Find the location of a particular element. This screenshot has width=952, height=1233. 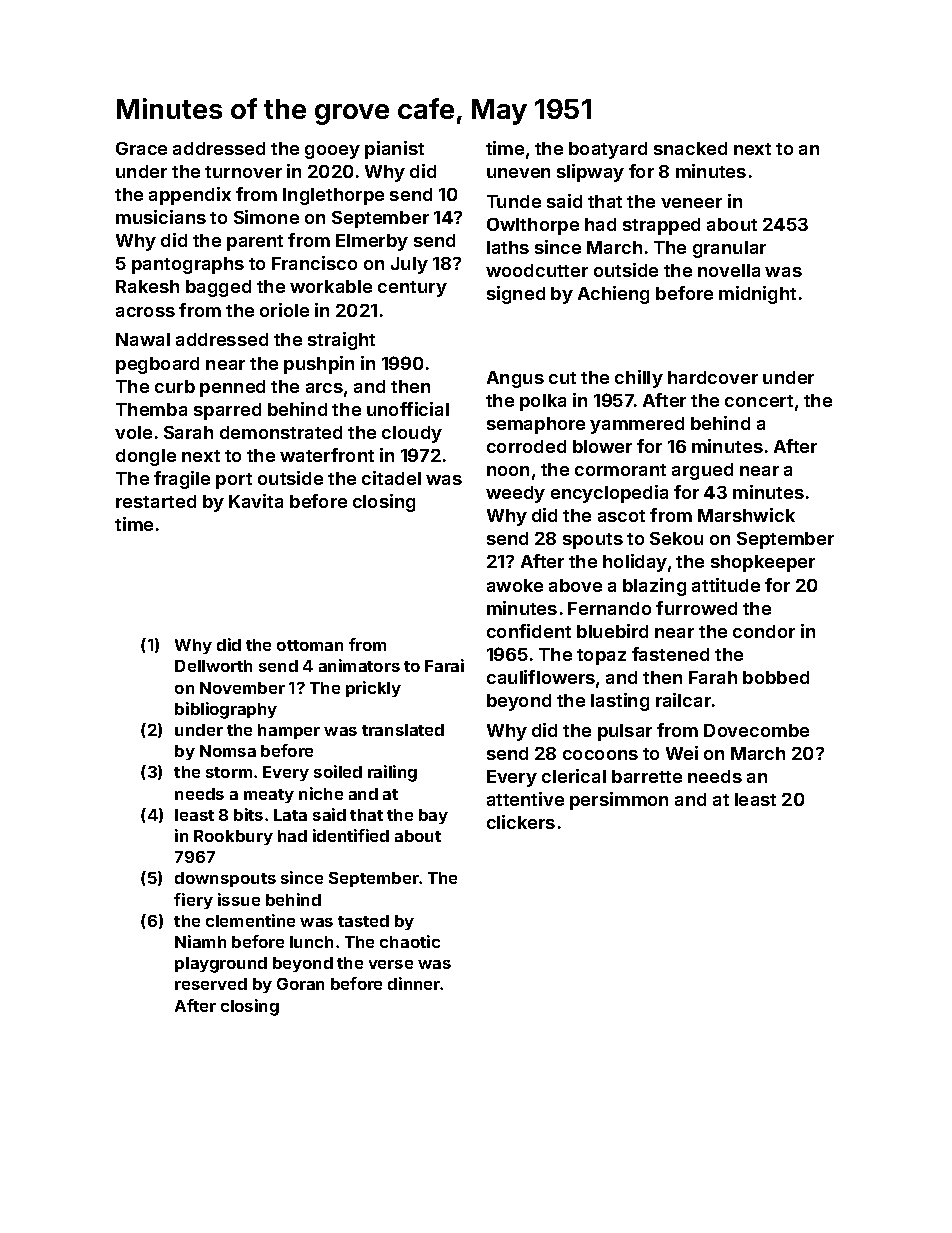

uneven is located at coordinates (518, 173).
